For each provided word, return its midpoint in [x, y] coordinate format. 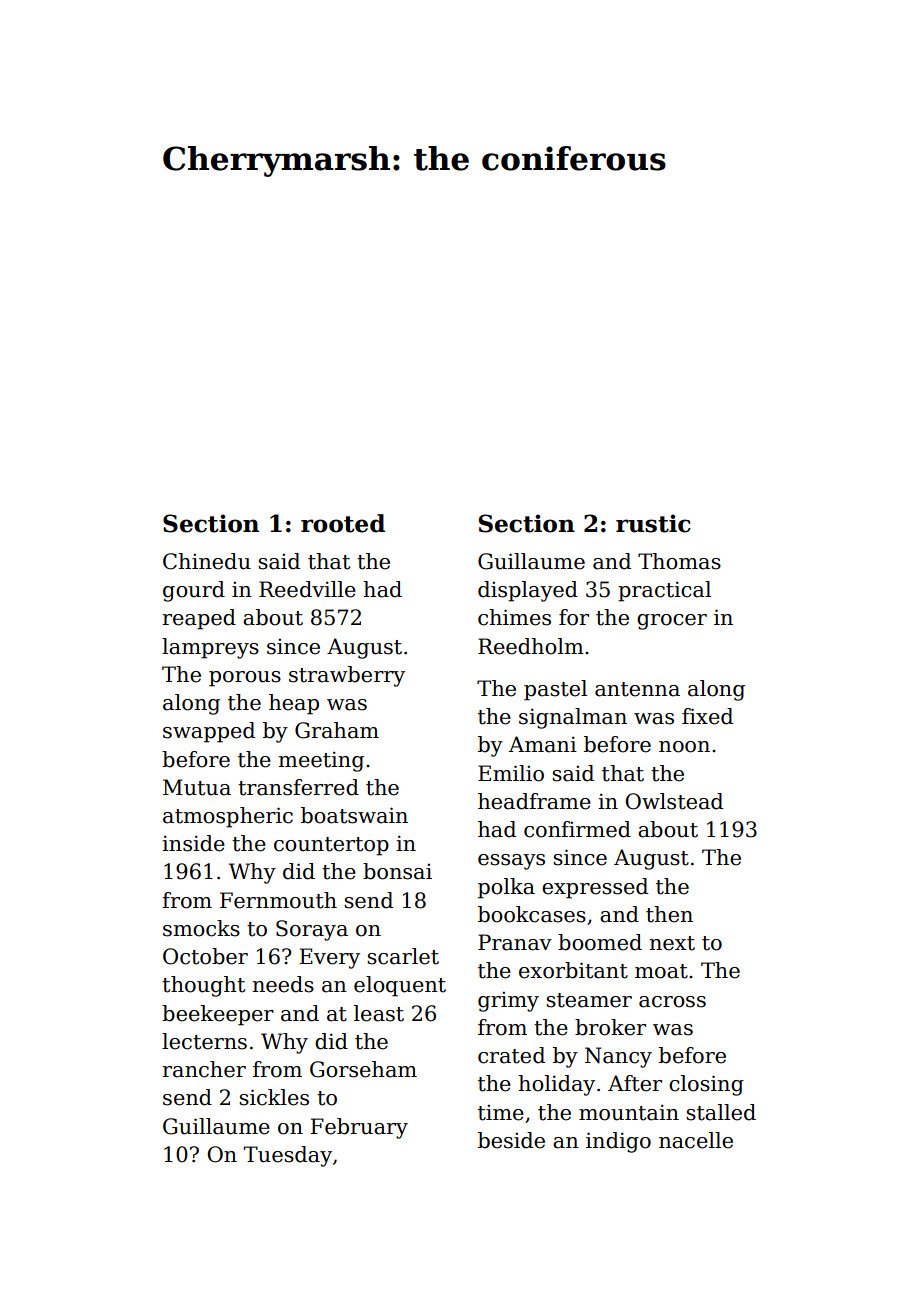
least [379, 1013]
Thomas [679, 561]
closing [706, 1085]
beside [511, 1140]
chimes [514, 617]
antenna [637, 689]
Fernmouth [278, 900]
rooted [343, 523]
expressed [595, 888]
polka [506, 888]
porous [245, 679]
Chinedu [207, 561]
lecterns [204, 1041]
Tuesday [288, 1156]
